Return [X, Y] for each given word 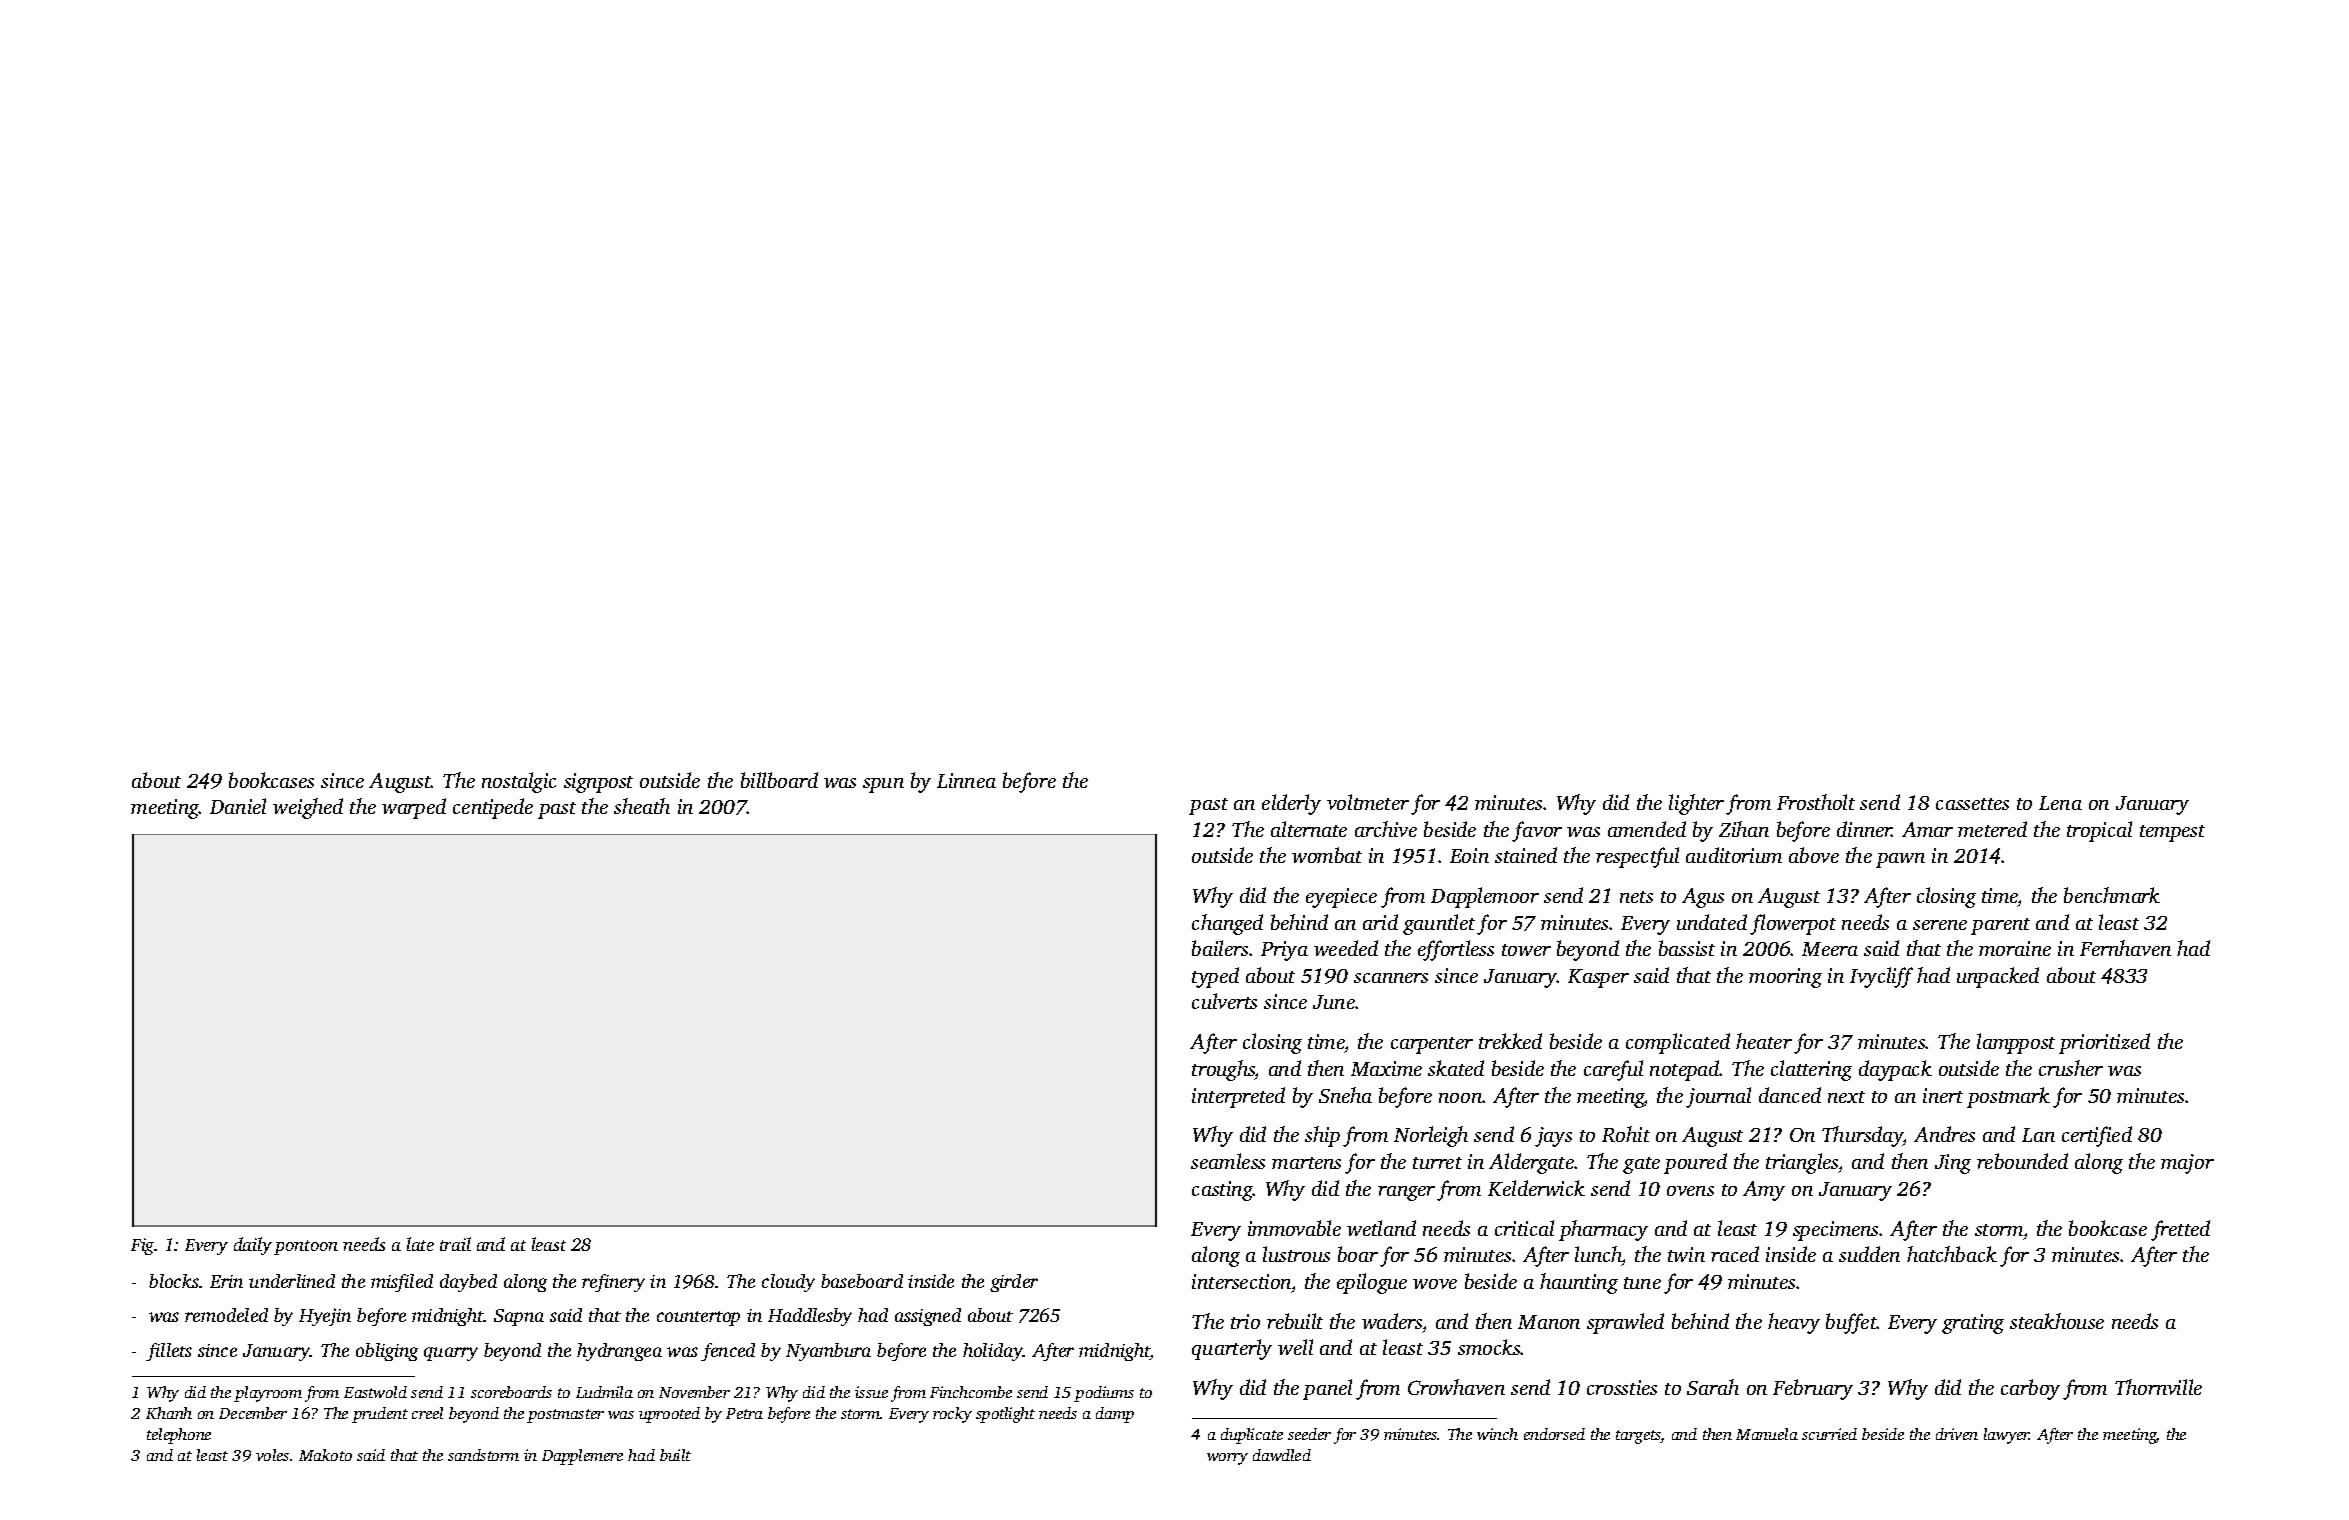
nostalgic [519, 782]
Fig [143, 1246]
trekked [1510, 1041]
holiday [993, 1352]
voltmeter [1368, 802]
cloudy [788, 1283]
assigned [928, 1317]
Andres [1944, 1134]
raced [1735, 1254]
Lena [2060, 803]
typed [1215, 977]
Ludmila [604, 1392]
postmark [2008, 1097]
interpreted [1238, 1097]
